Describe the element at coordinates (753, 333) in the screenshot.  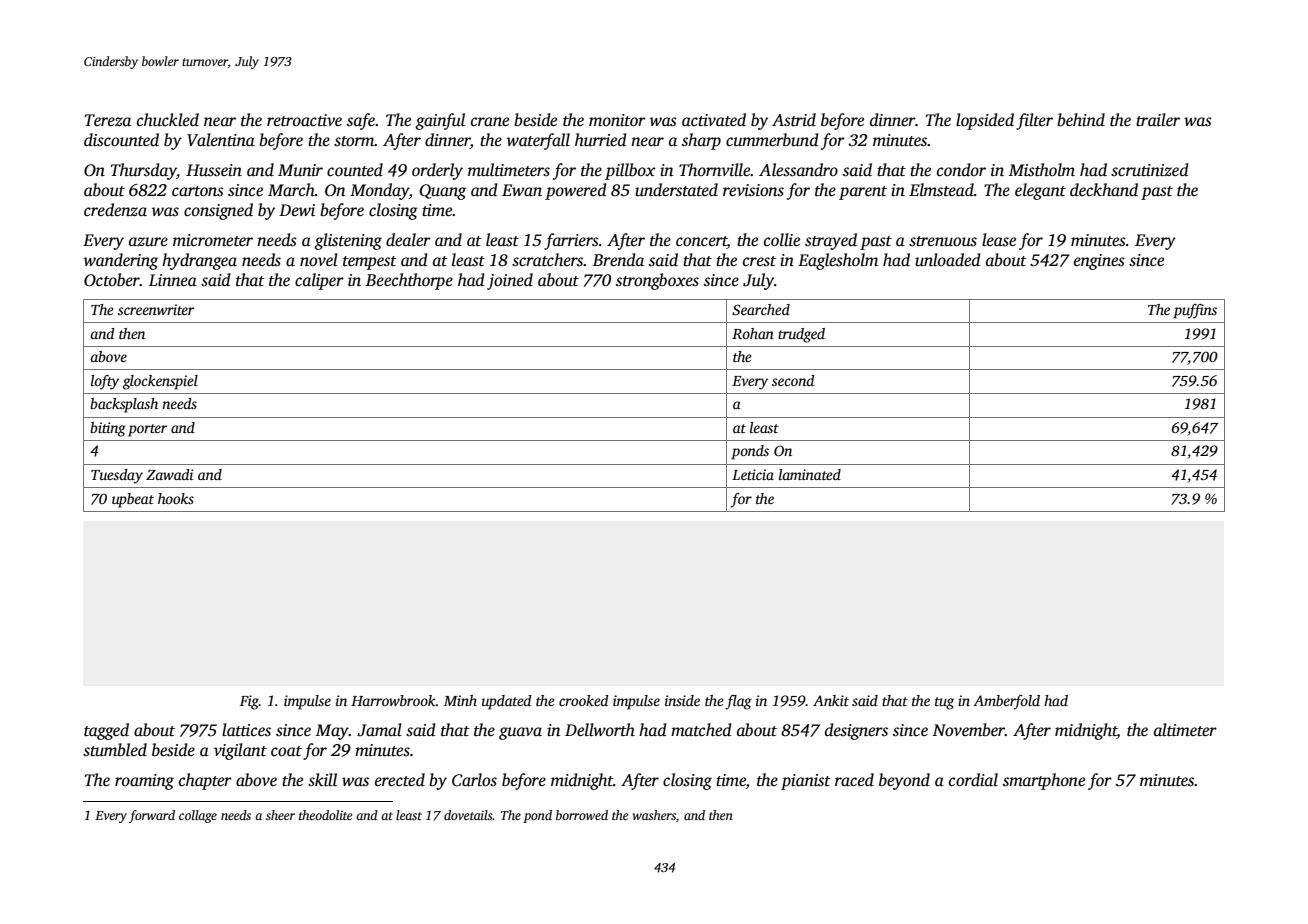
I see `Rohan` at that location.
